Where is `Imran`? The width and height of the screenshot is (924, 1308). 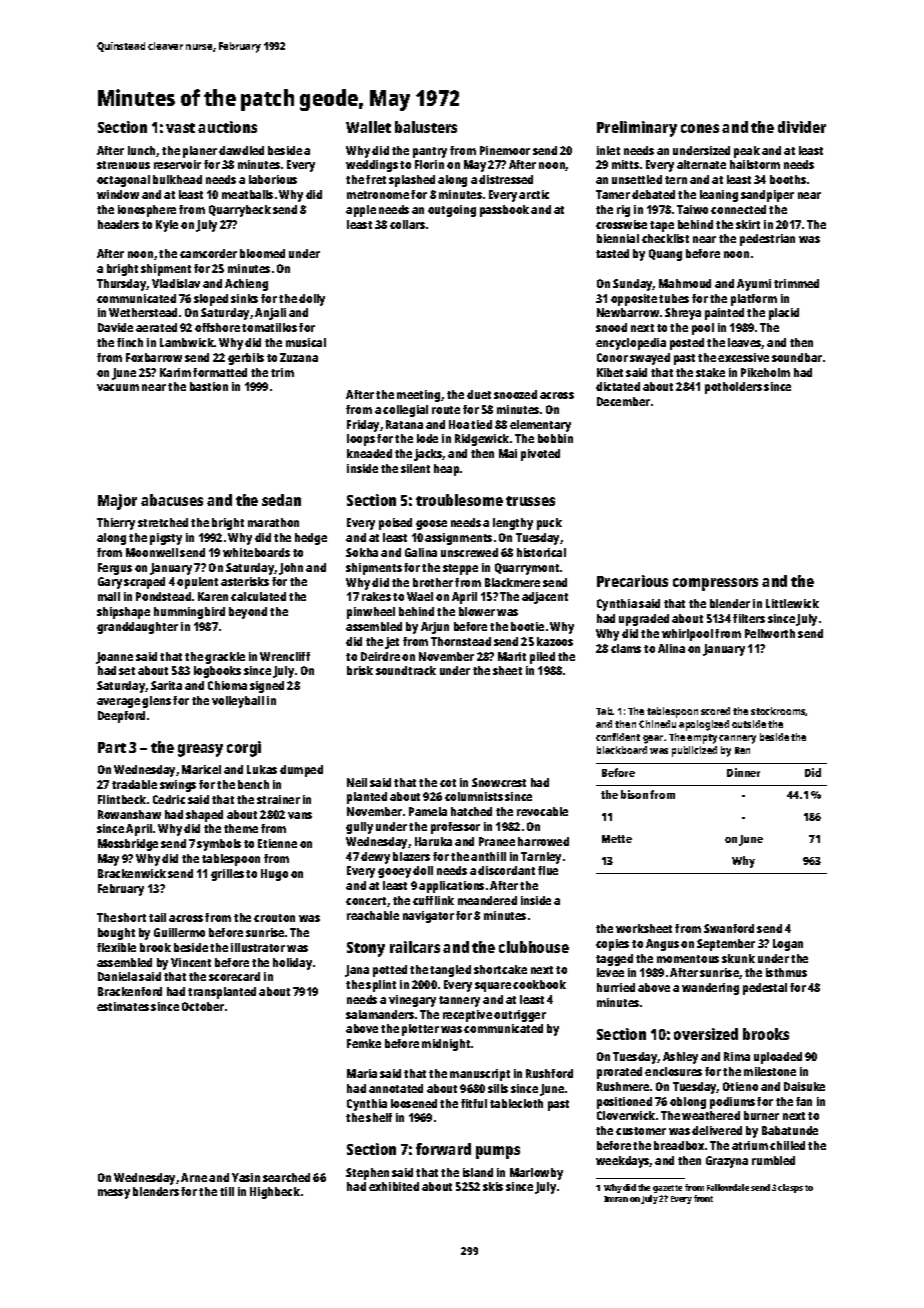
Imran is located at coordinates (616, 1199).
